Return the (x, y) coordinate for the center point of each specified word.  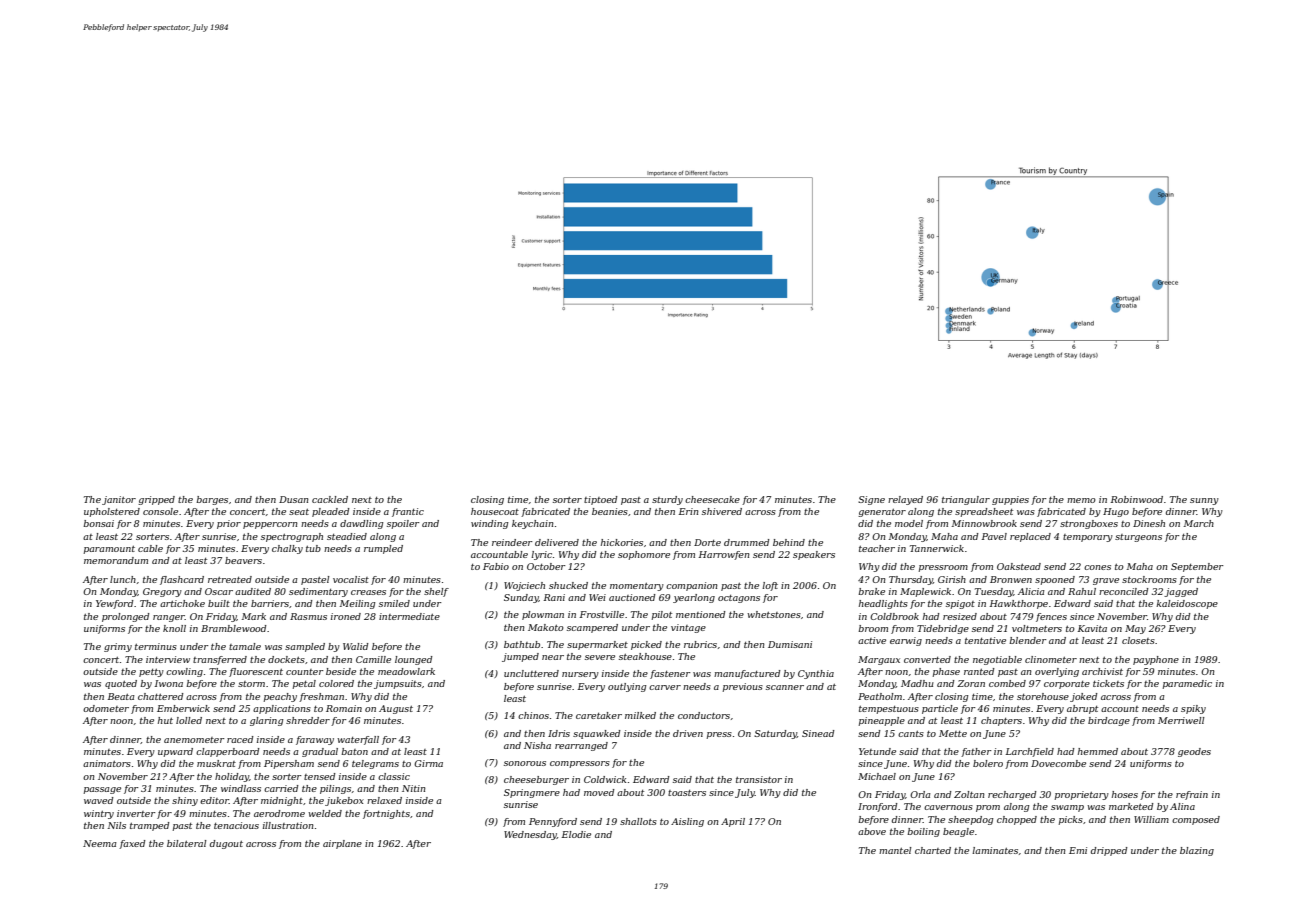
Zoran (971, 683)
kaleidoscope (1187, 604)
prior (229, 524)
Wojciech (524, 586)
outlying (627, 687)
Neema (100, 843)
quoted (121, 684)
